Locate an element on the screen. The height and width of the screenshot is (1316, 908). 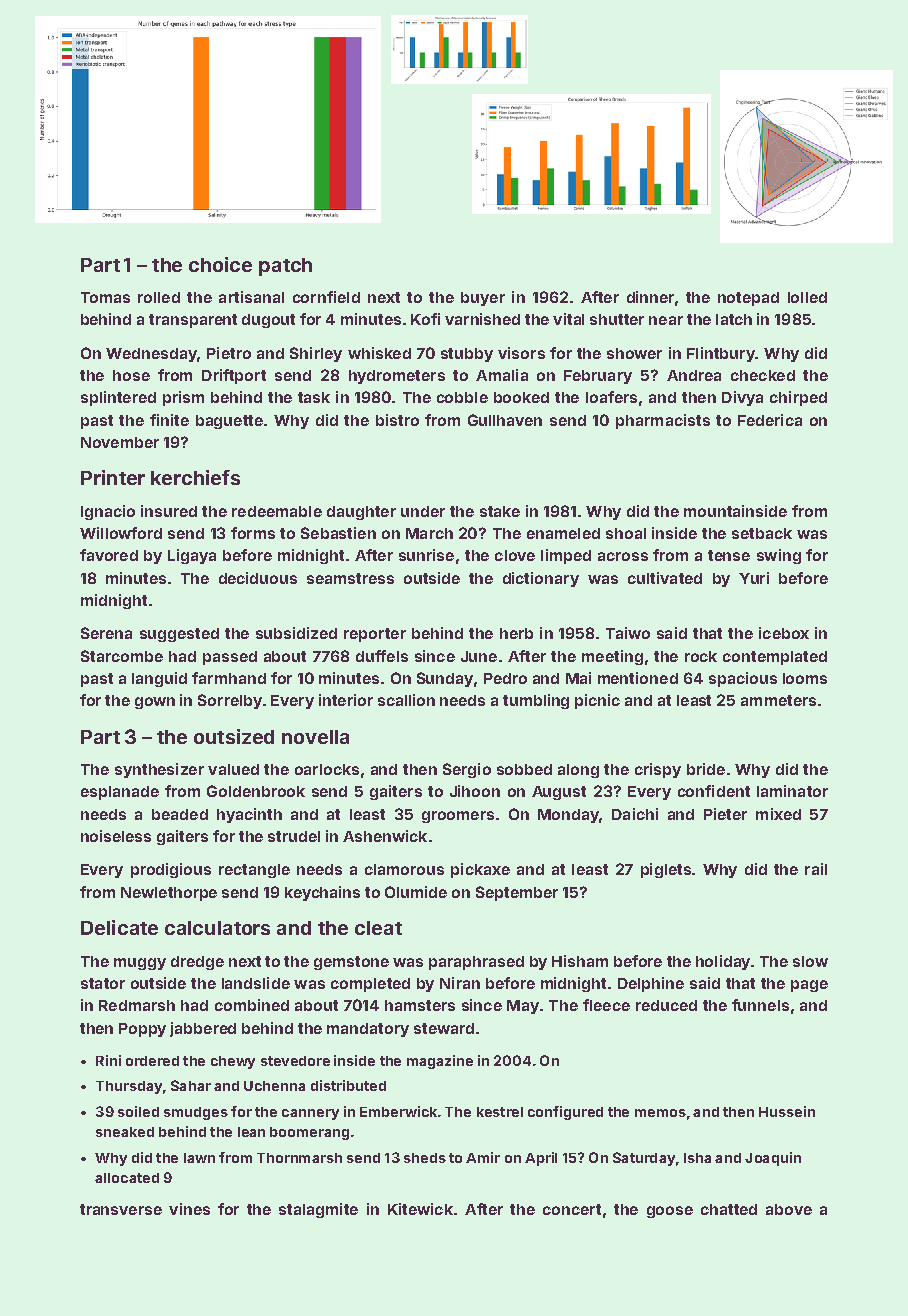
goose is located at coordinates (670, 1212).
